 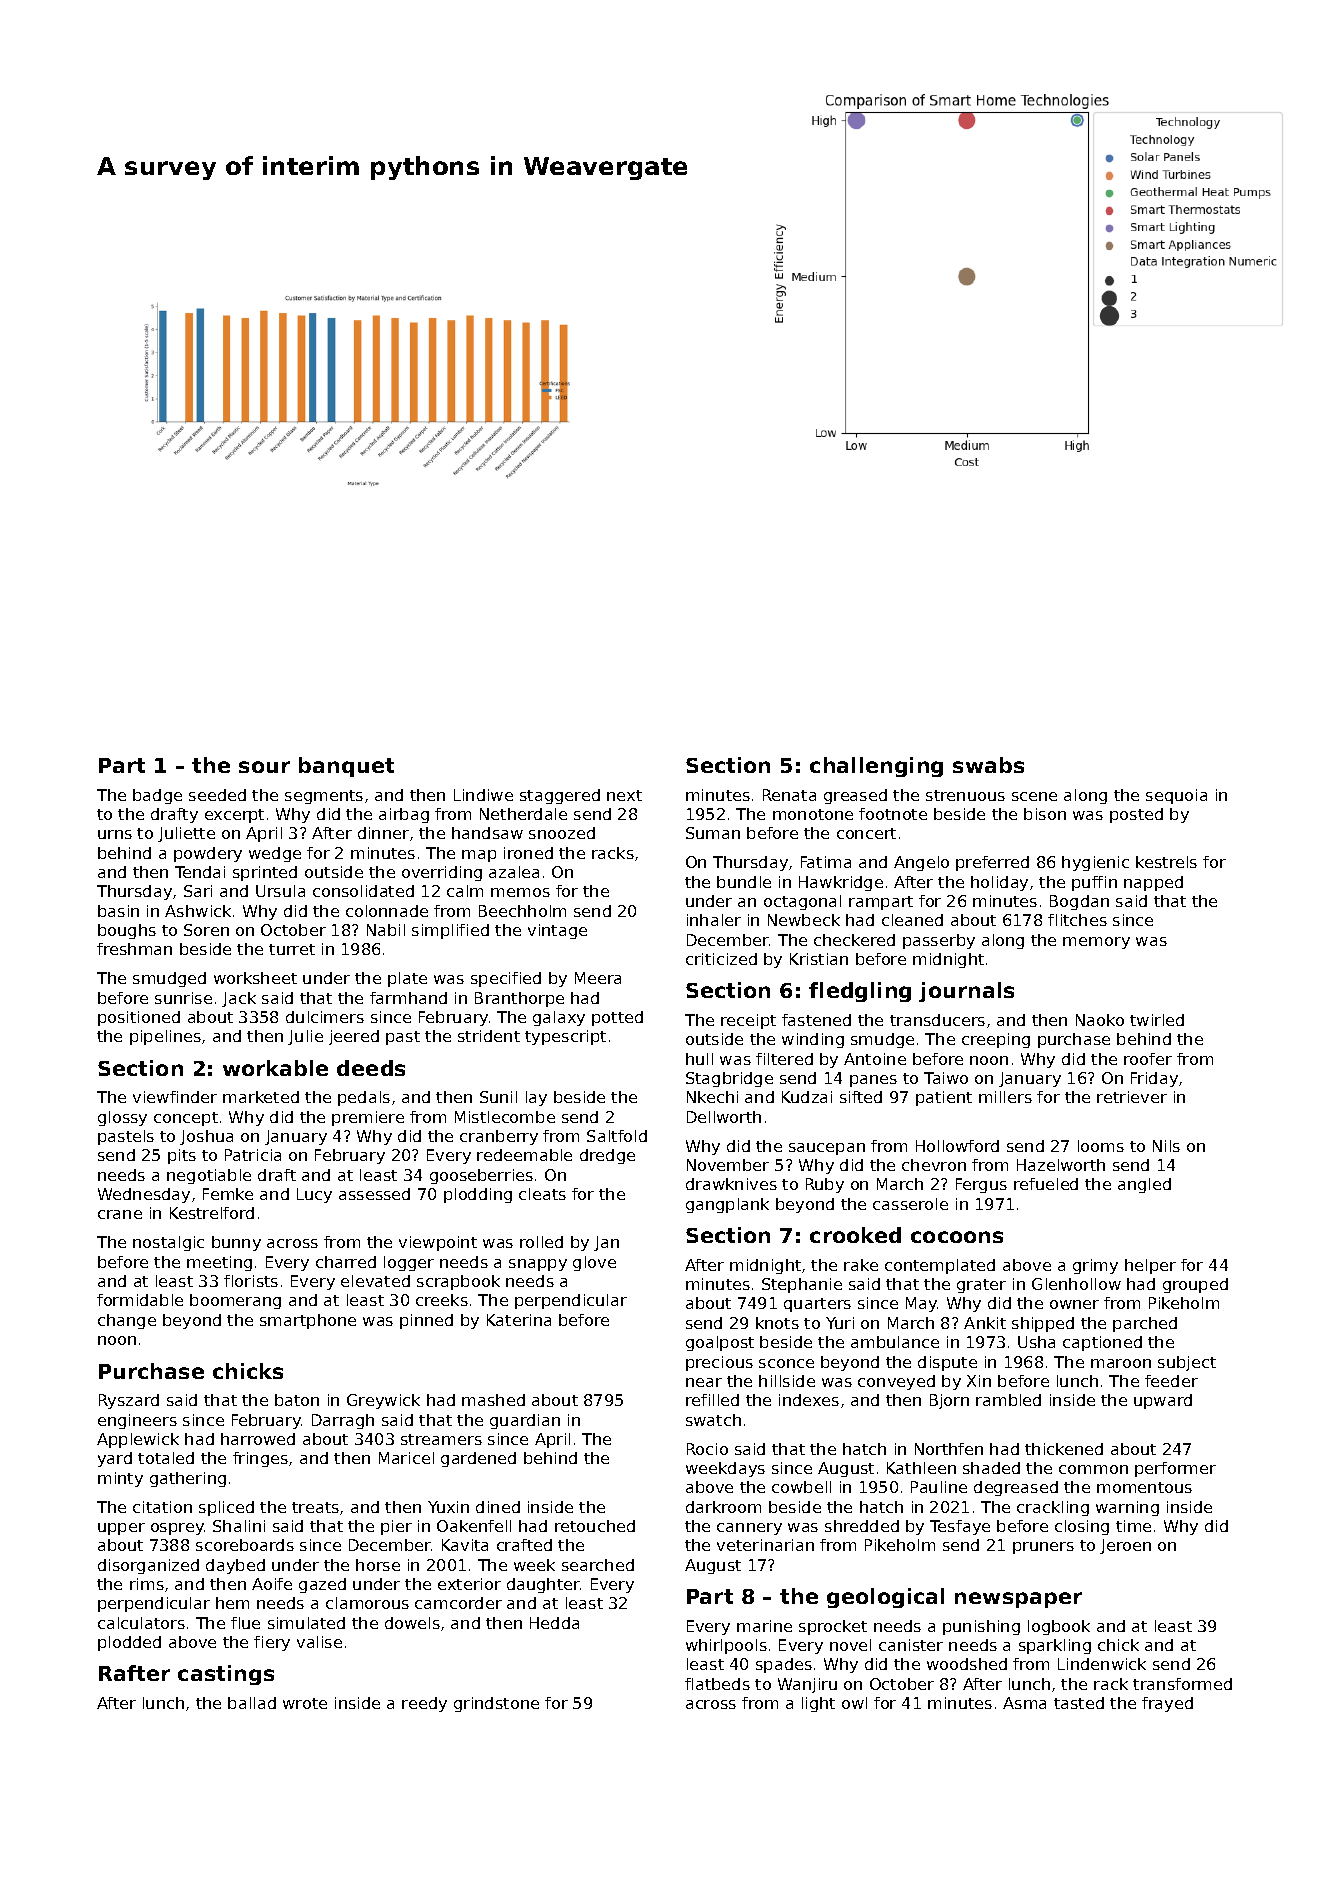 I want to click on dowels, so click(x=412, y=1623).
